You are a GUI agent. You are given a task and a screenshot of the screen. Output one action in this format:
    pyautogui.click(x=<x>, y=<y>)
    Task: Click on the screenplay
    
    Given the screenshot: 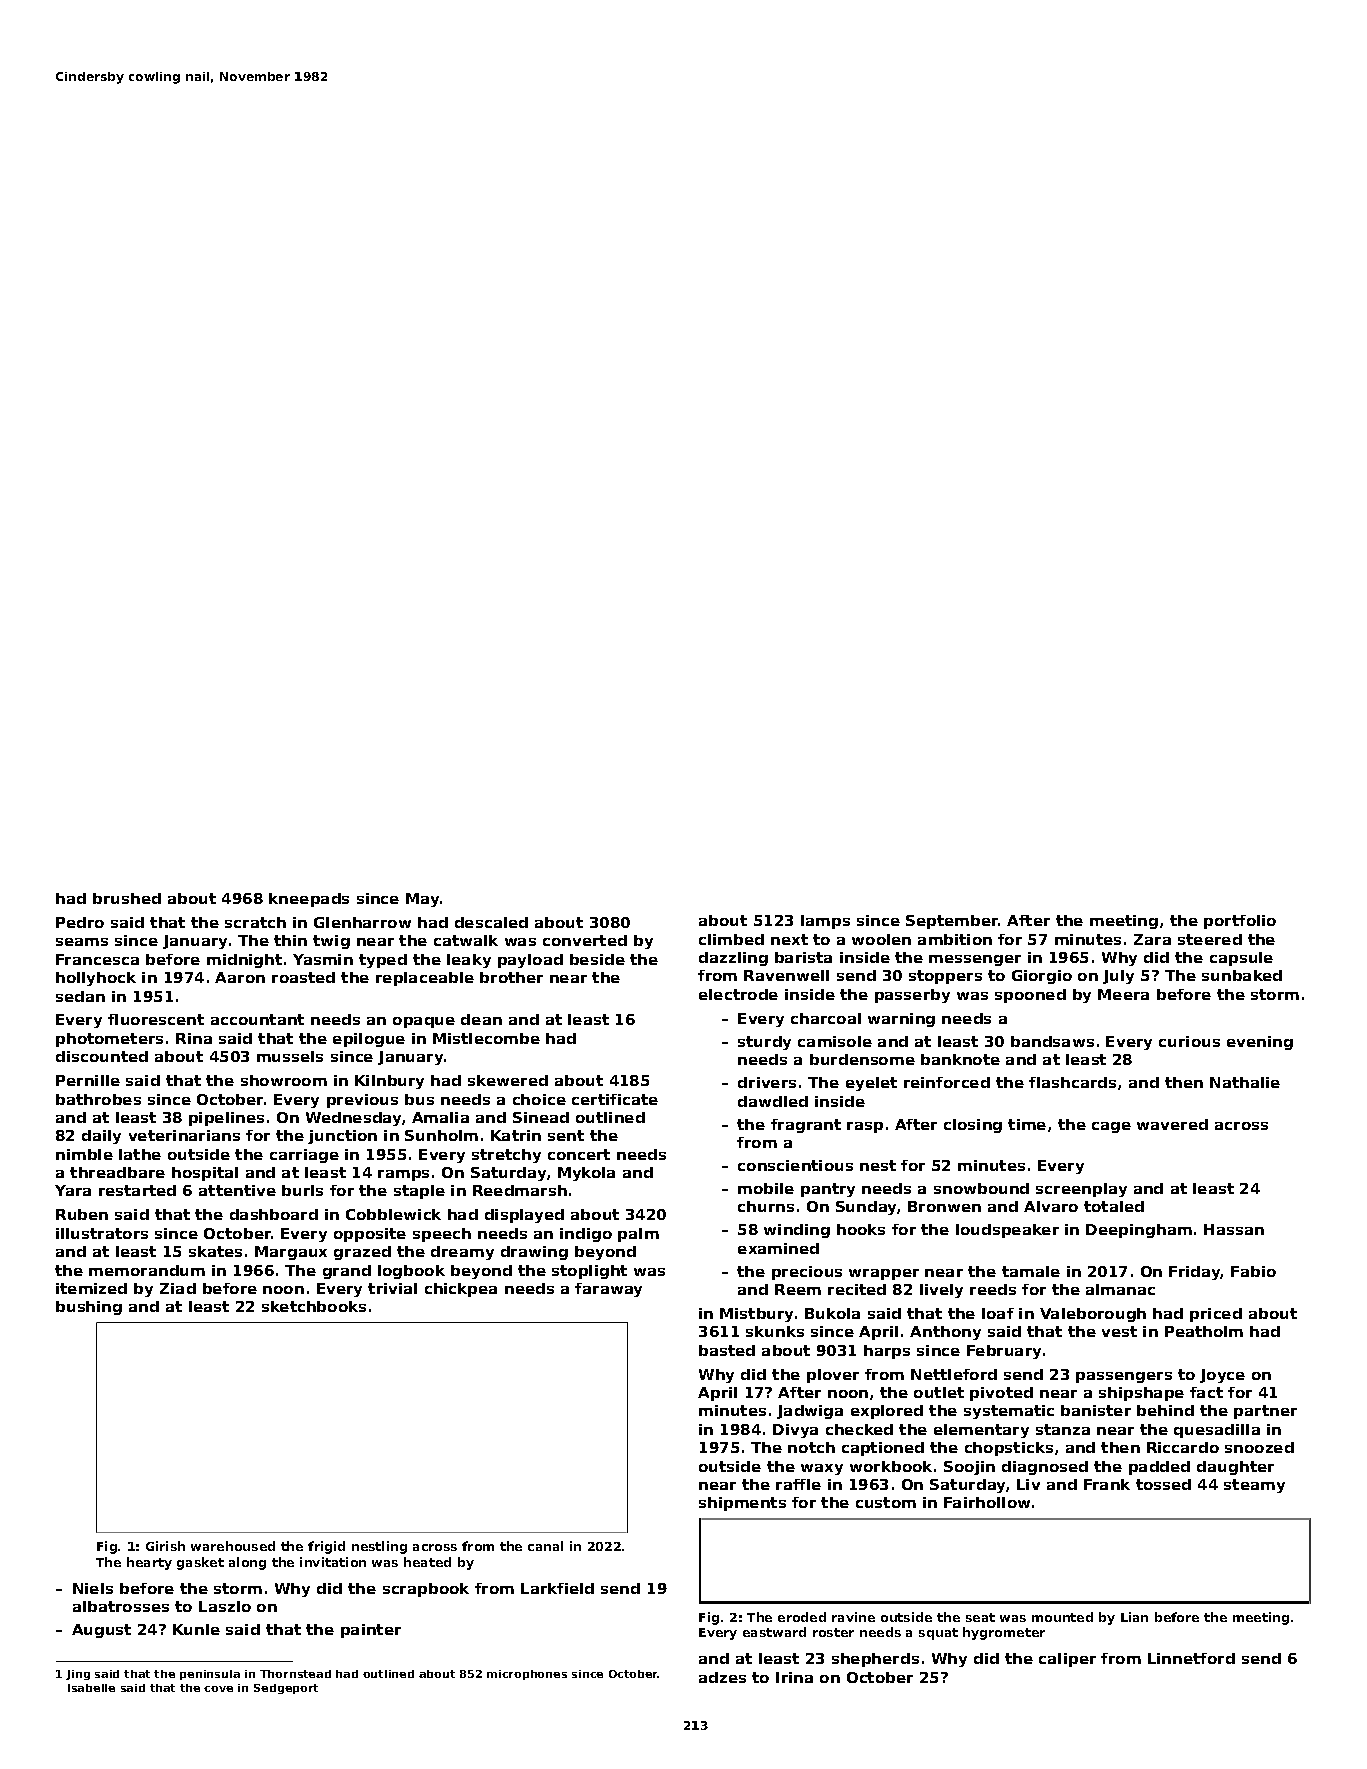 What is the action you would take?
    pyautogui.click(x=1081, y=1190)
